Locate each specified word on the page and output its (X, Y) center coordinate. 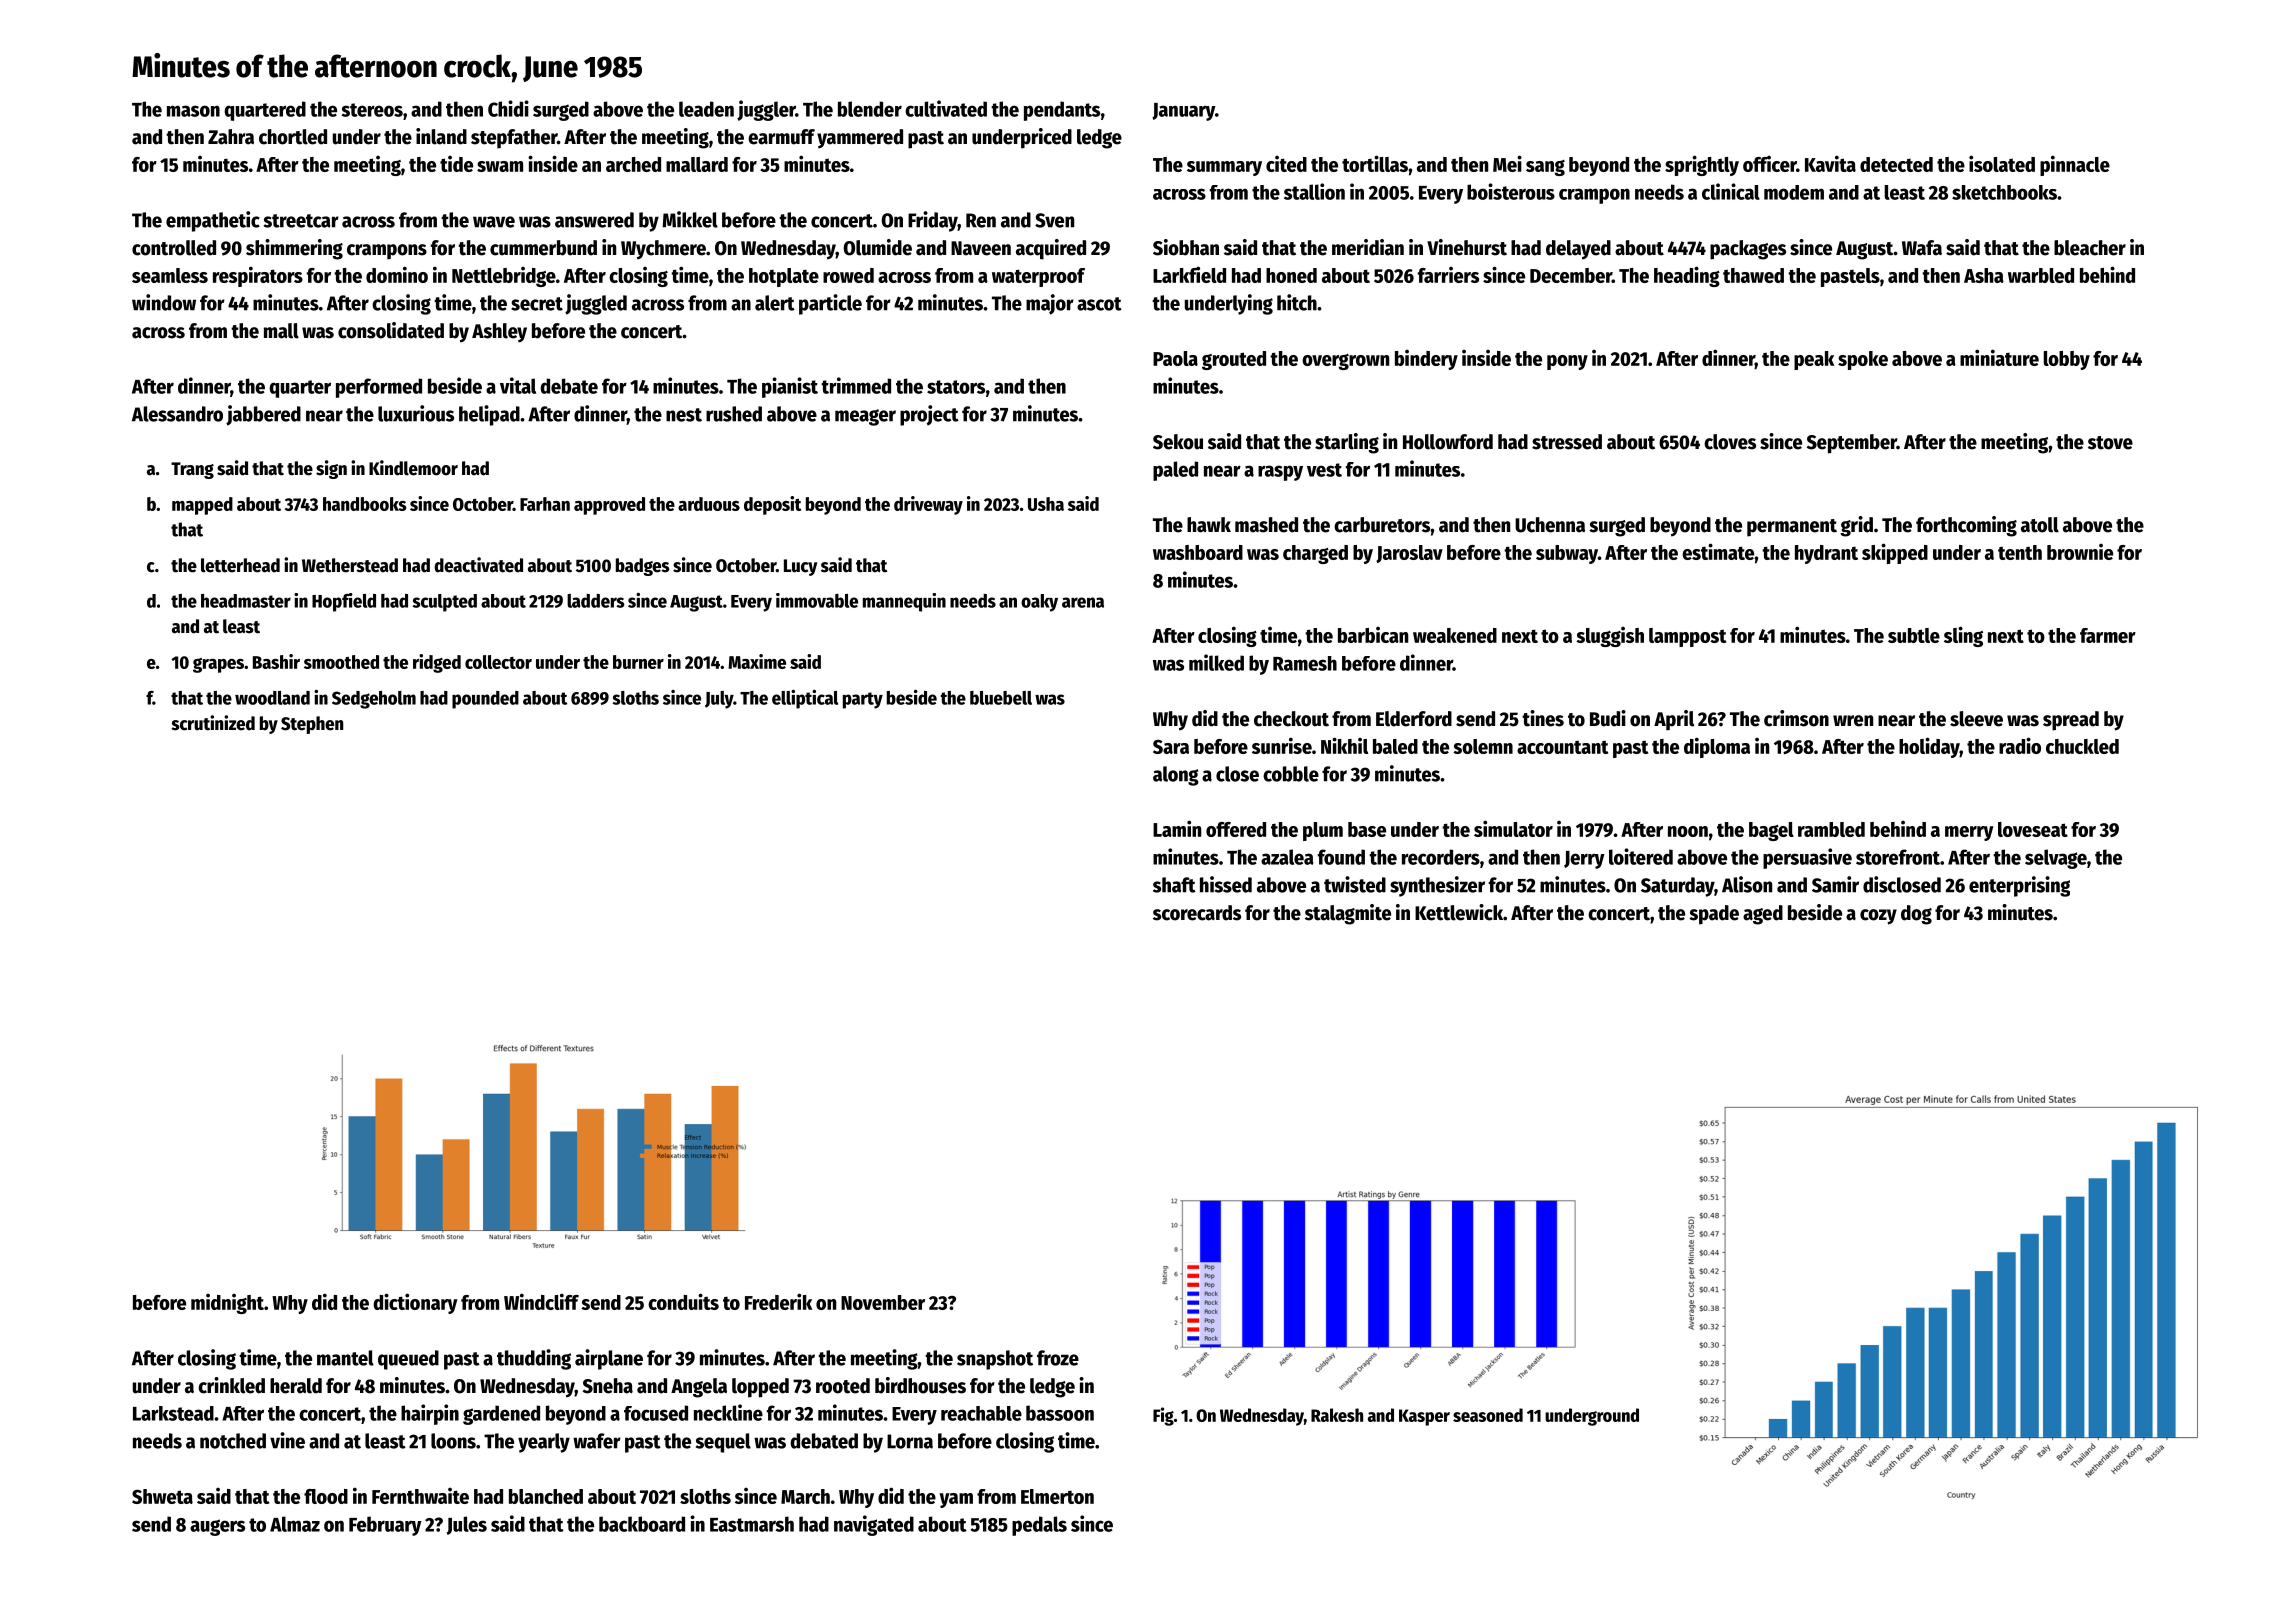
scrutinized (213, 723)
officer (1770, 164)
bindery (1426, 360)
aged (1763, 915)
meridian (1368, 247)
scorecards (1197, 913)
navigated (874, 1525)
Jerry (1584, 860)
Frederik (778, 1301)
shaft (1174, 885)
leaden (706, 109)
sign (331, 469)
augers (217, 1527)
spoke (1863, 360)
